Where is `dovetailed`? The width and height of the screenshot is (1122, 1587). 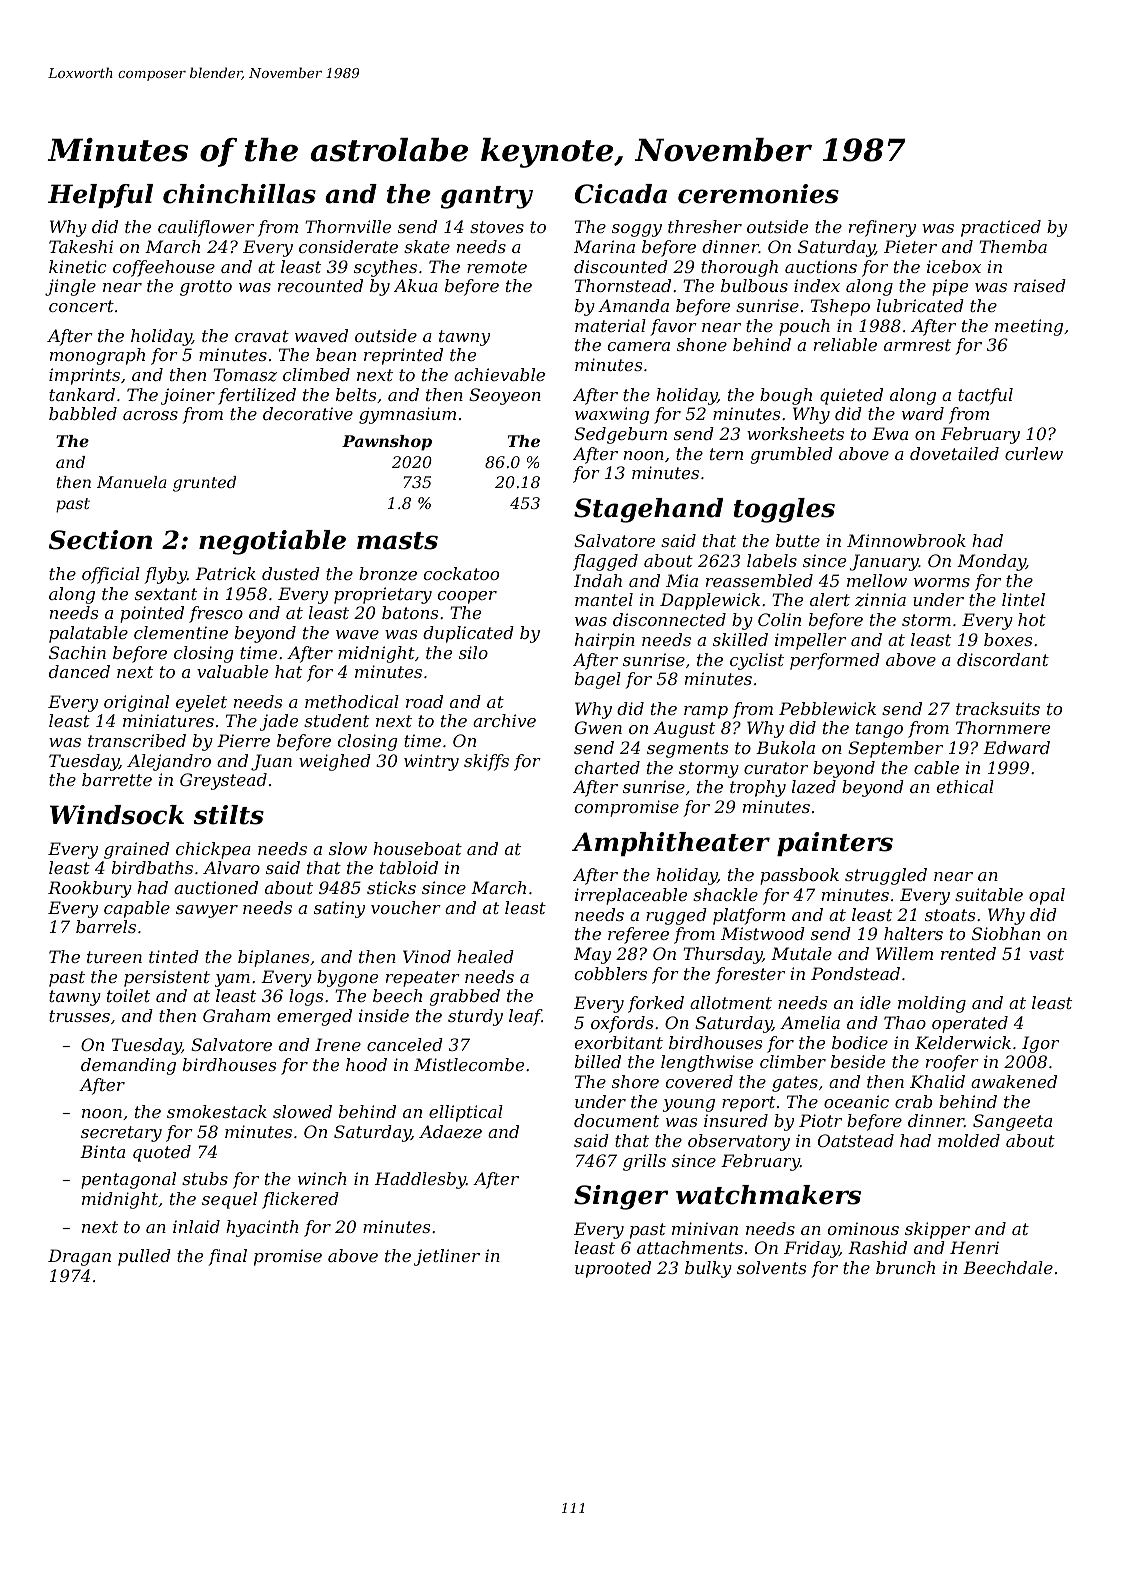 dovetailed is located at coordinates (954, 453).
